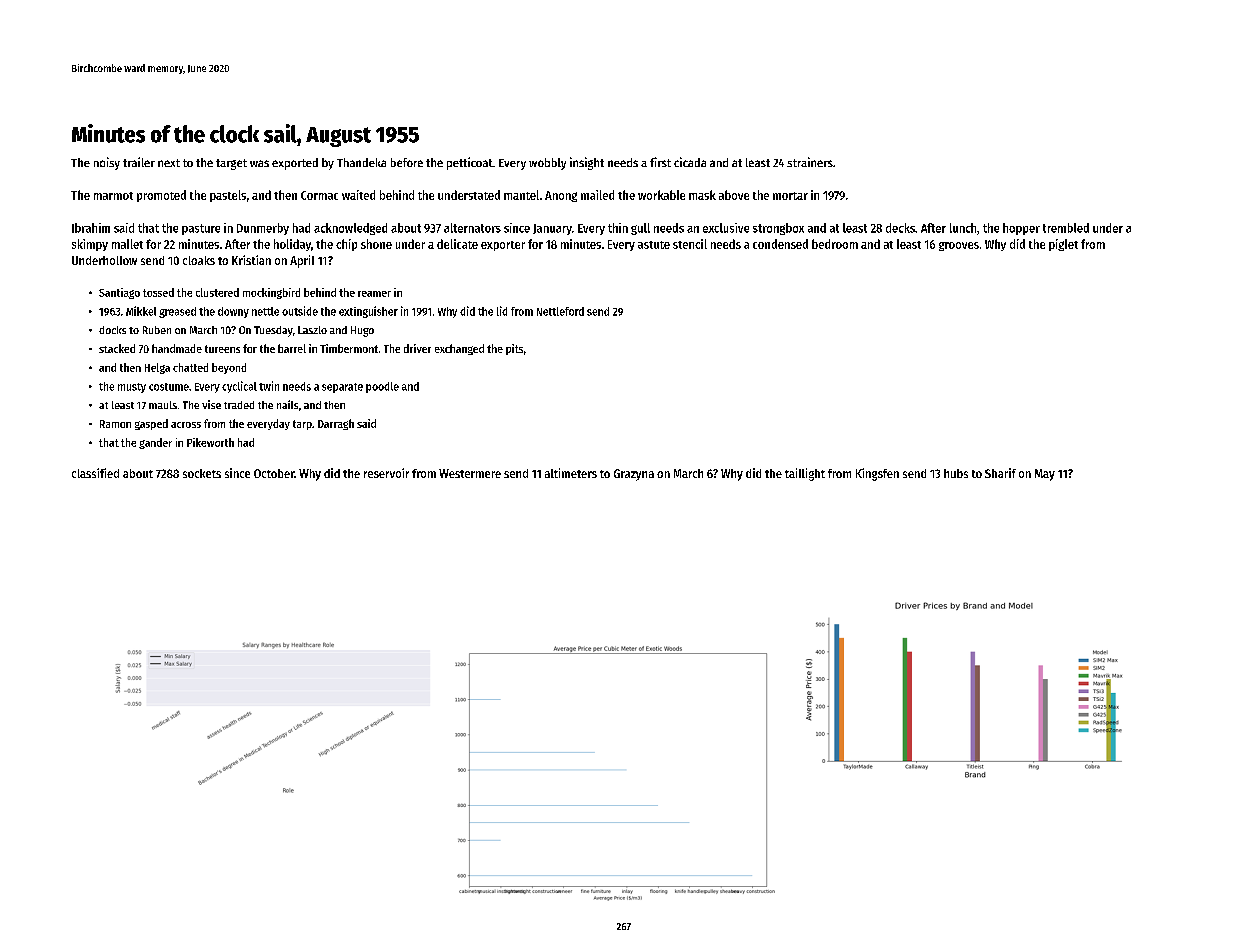  What do you see at coordinates (374, 294) in the image?
I see `reamer` at bounding box center [374, 294].
